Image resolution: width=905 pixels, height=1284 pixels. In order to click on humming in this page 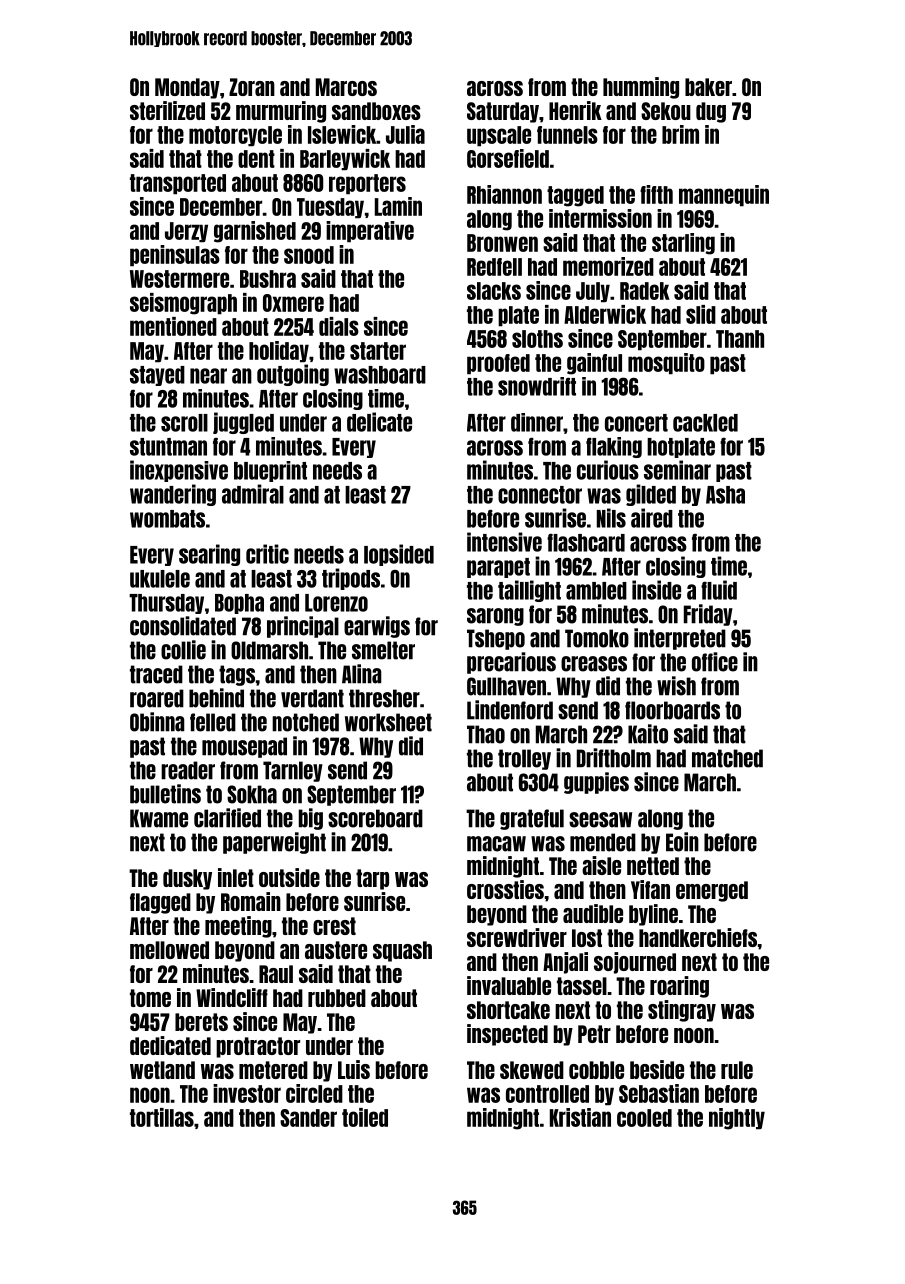, I will do `click(641, 88)`.
